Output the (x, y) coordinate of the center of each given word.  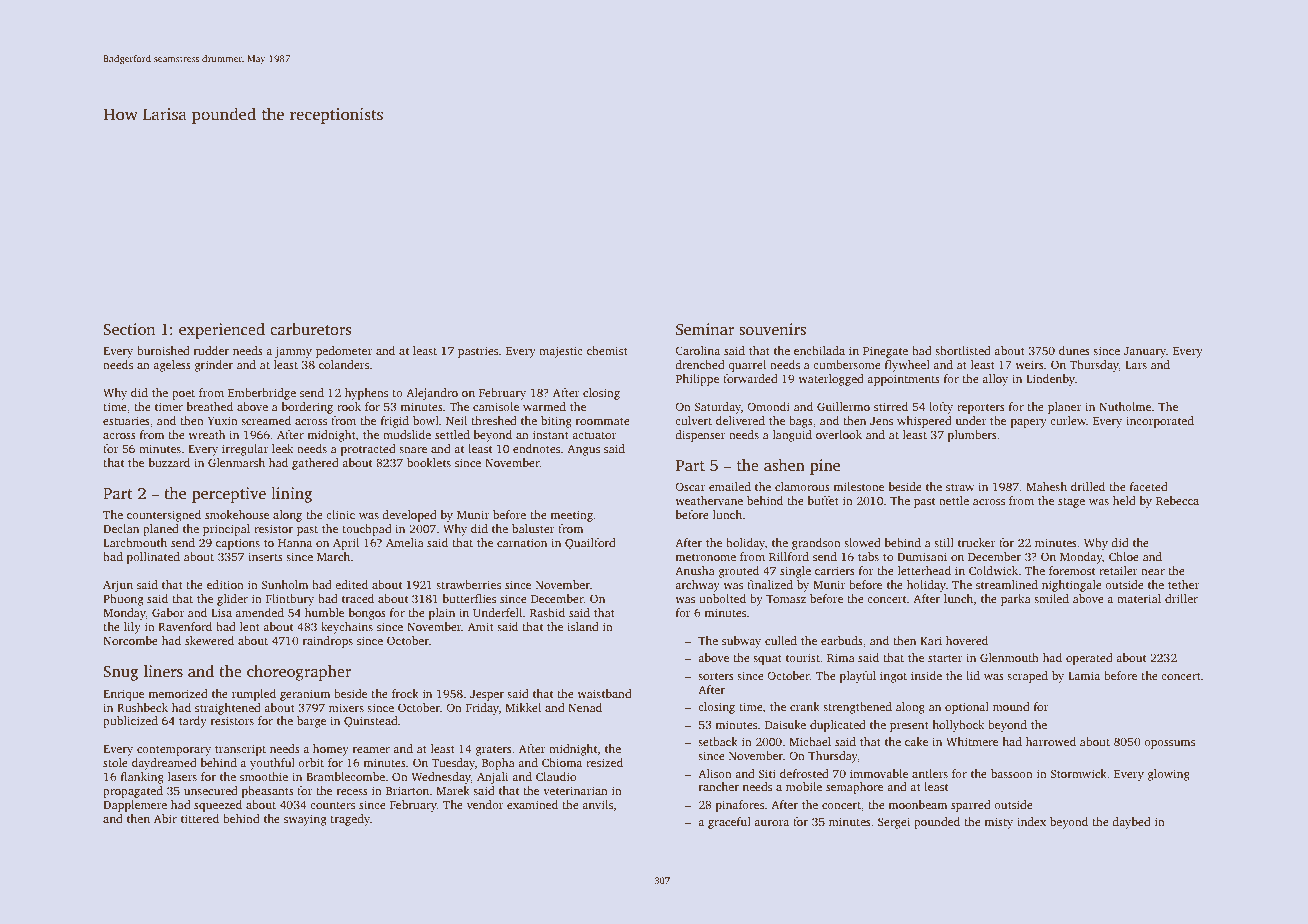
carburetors (311, 329)
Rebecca (1177, 500)
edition (225, 584)
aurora (771, 823)
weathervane (709, 500)
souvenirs (772, 329)
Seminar (705, 329)
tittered (200, 818)
